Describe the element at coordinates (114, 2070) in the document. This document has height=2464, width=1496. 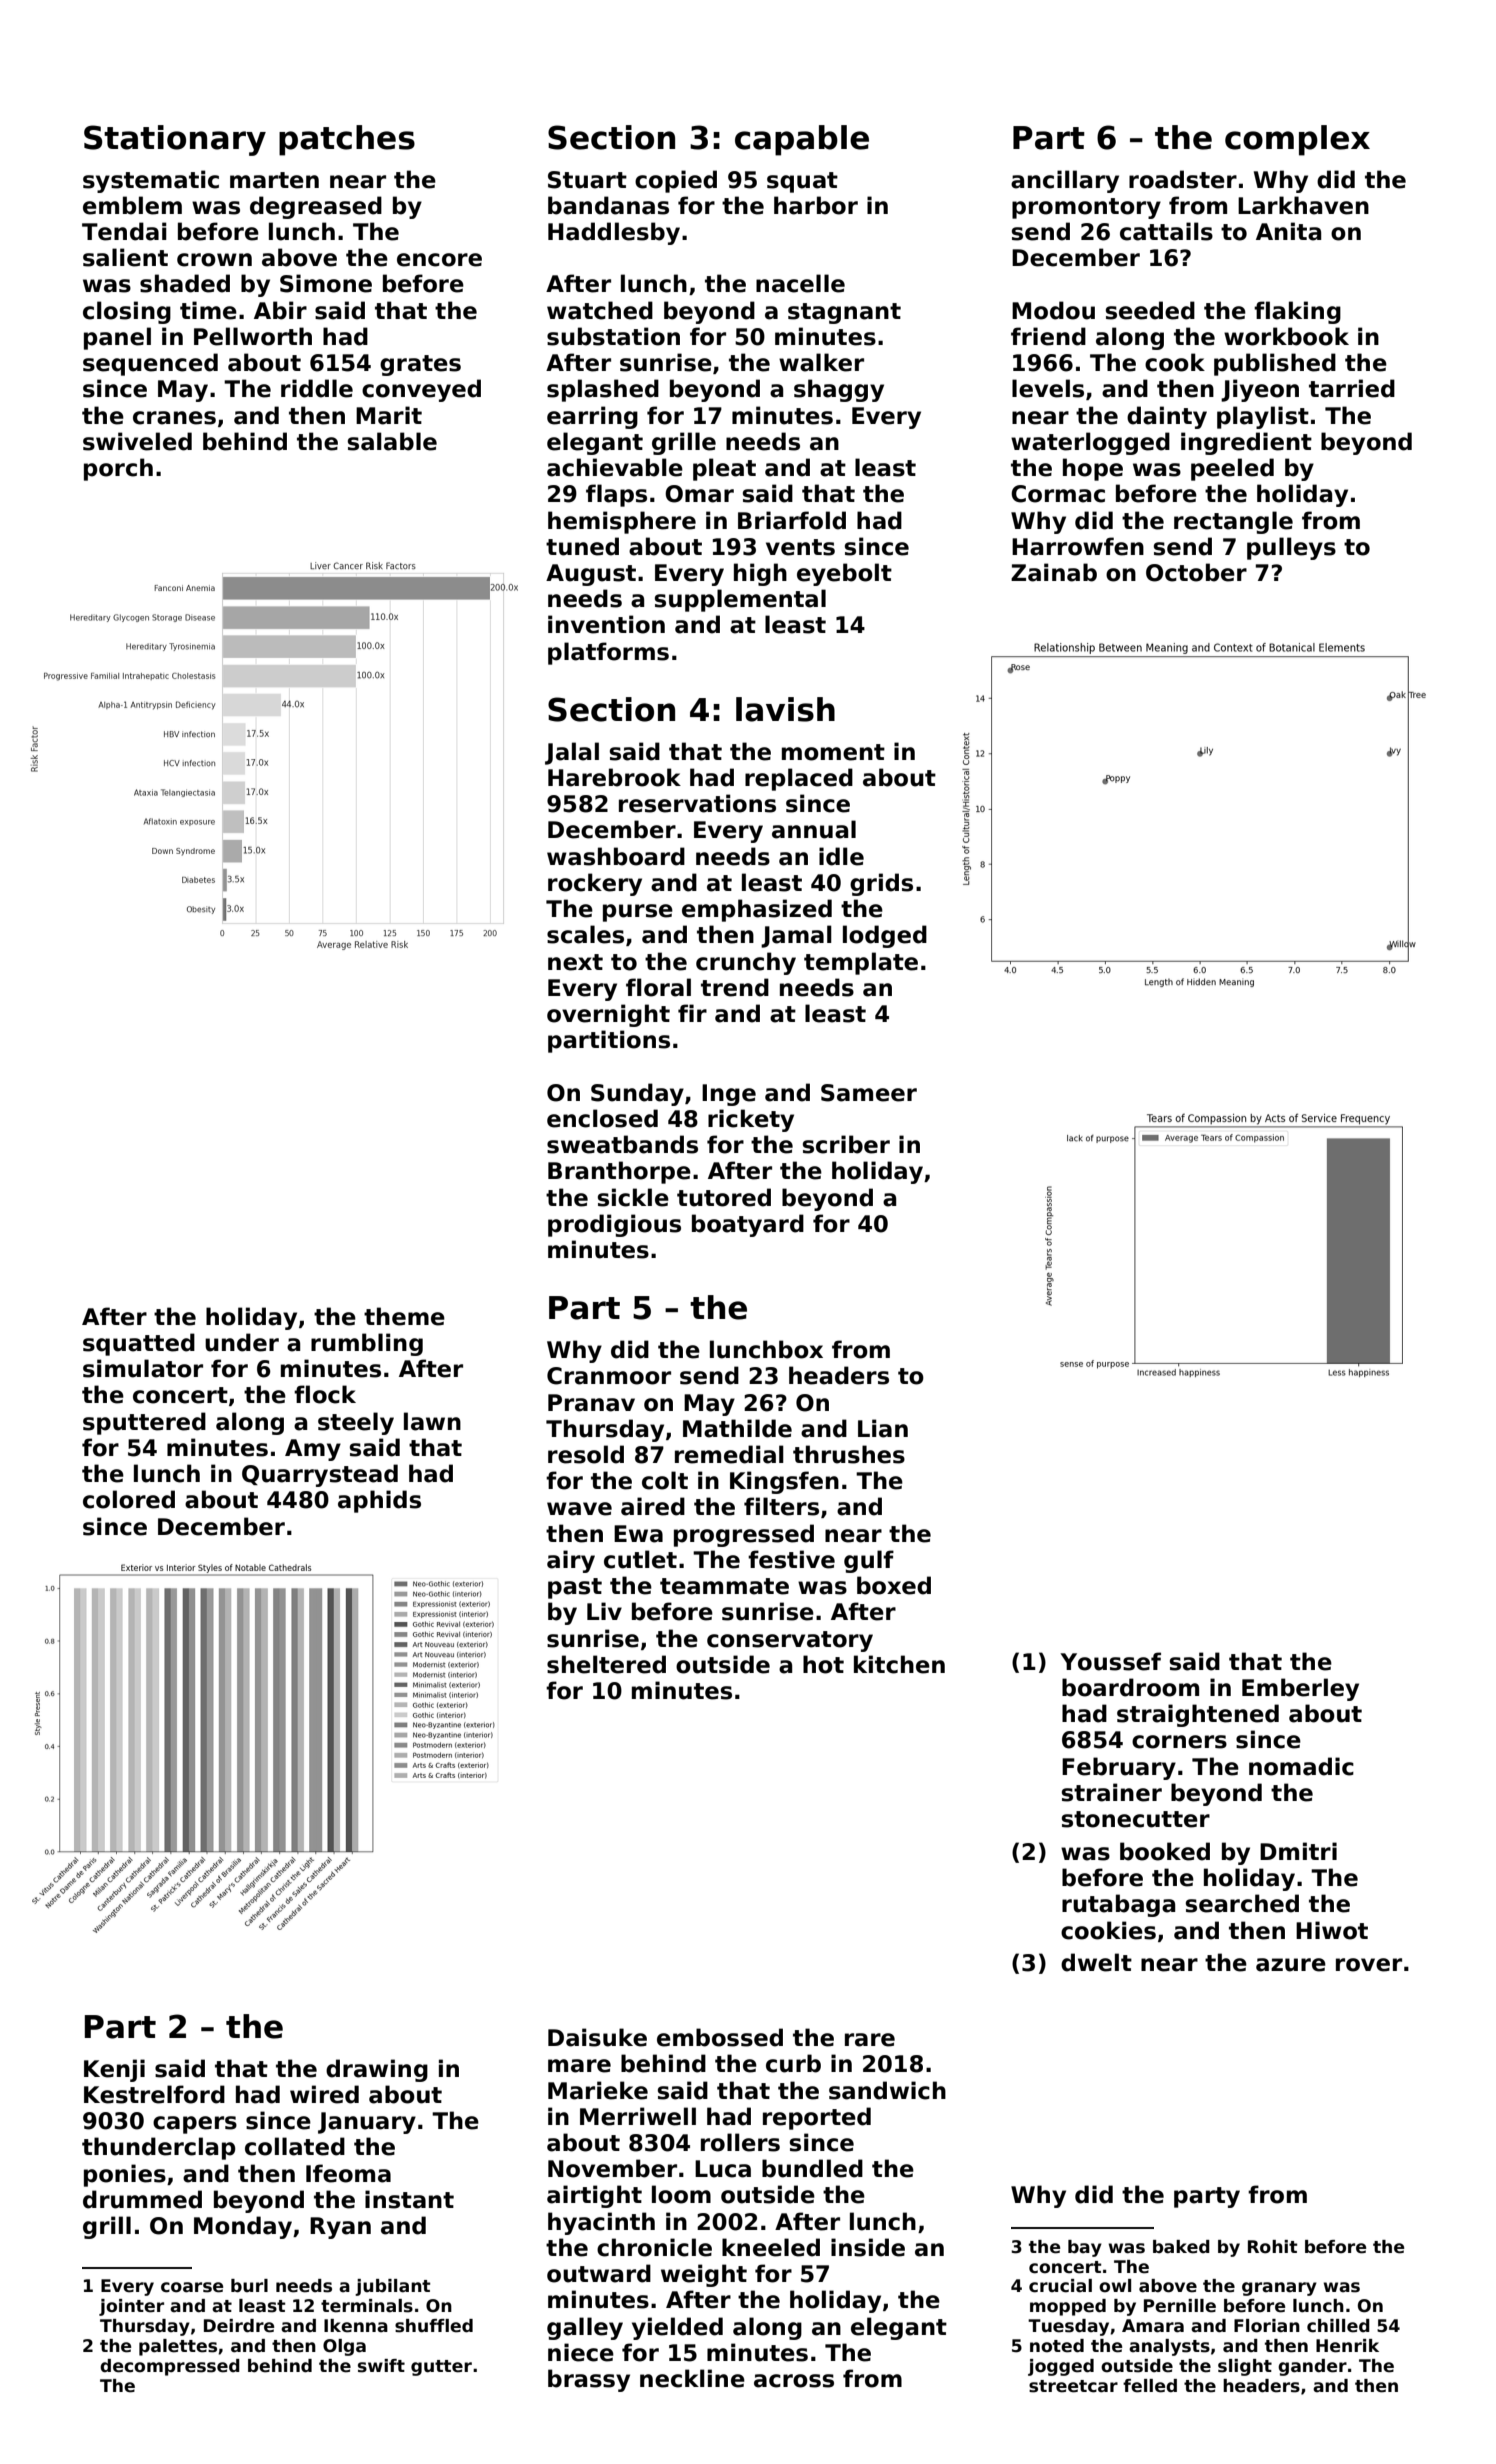
I see `Kenji` at that location.
